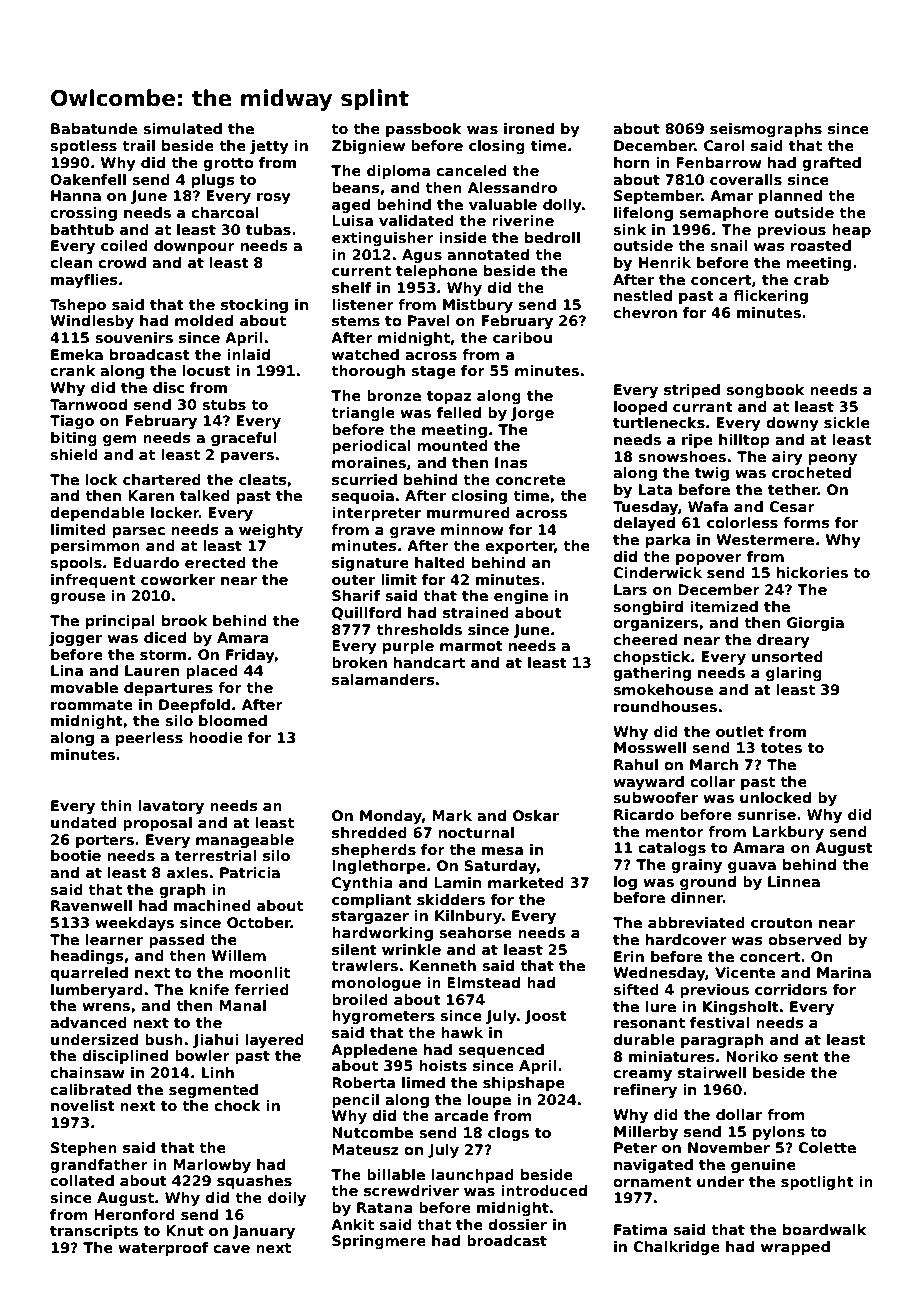 The width and height of the document is (924, 1308). I want to click on caribou, so click(522, 337).
